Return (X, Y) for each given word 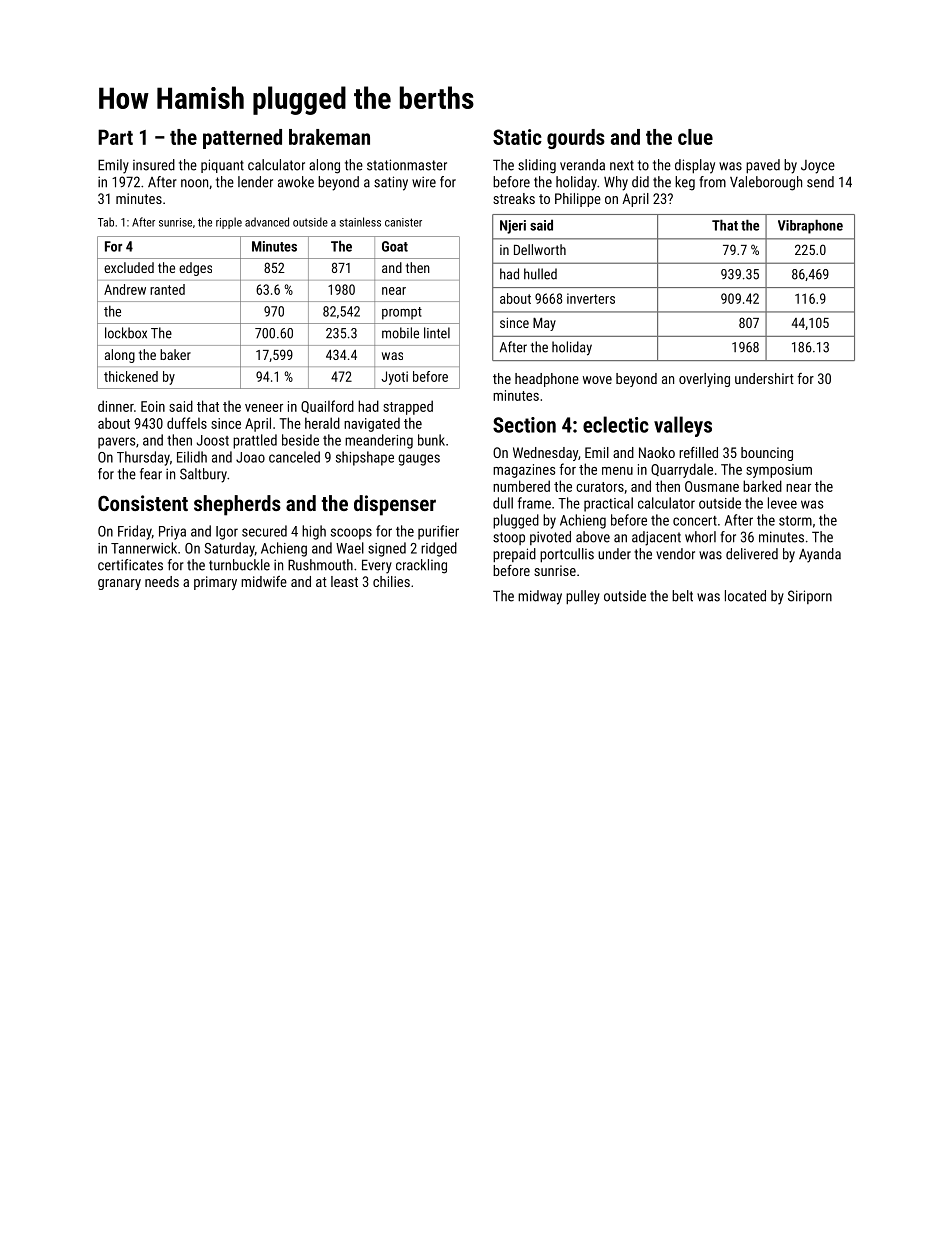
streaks (514, 198)
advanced (267, 222)
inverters (591, 298)
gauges (419, 460)
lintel (437, 333)
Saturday (230, 549)
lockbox (126, 333)
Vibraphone (810, 226)
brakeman (329, 137)
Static (517, 137)
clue (695, 137)
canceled (294, 457)
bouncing (767, 454)
